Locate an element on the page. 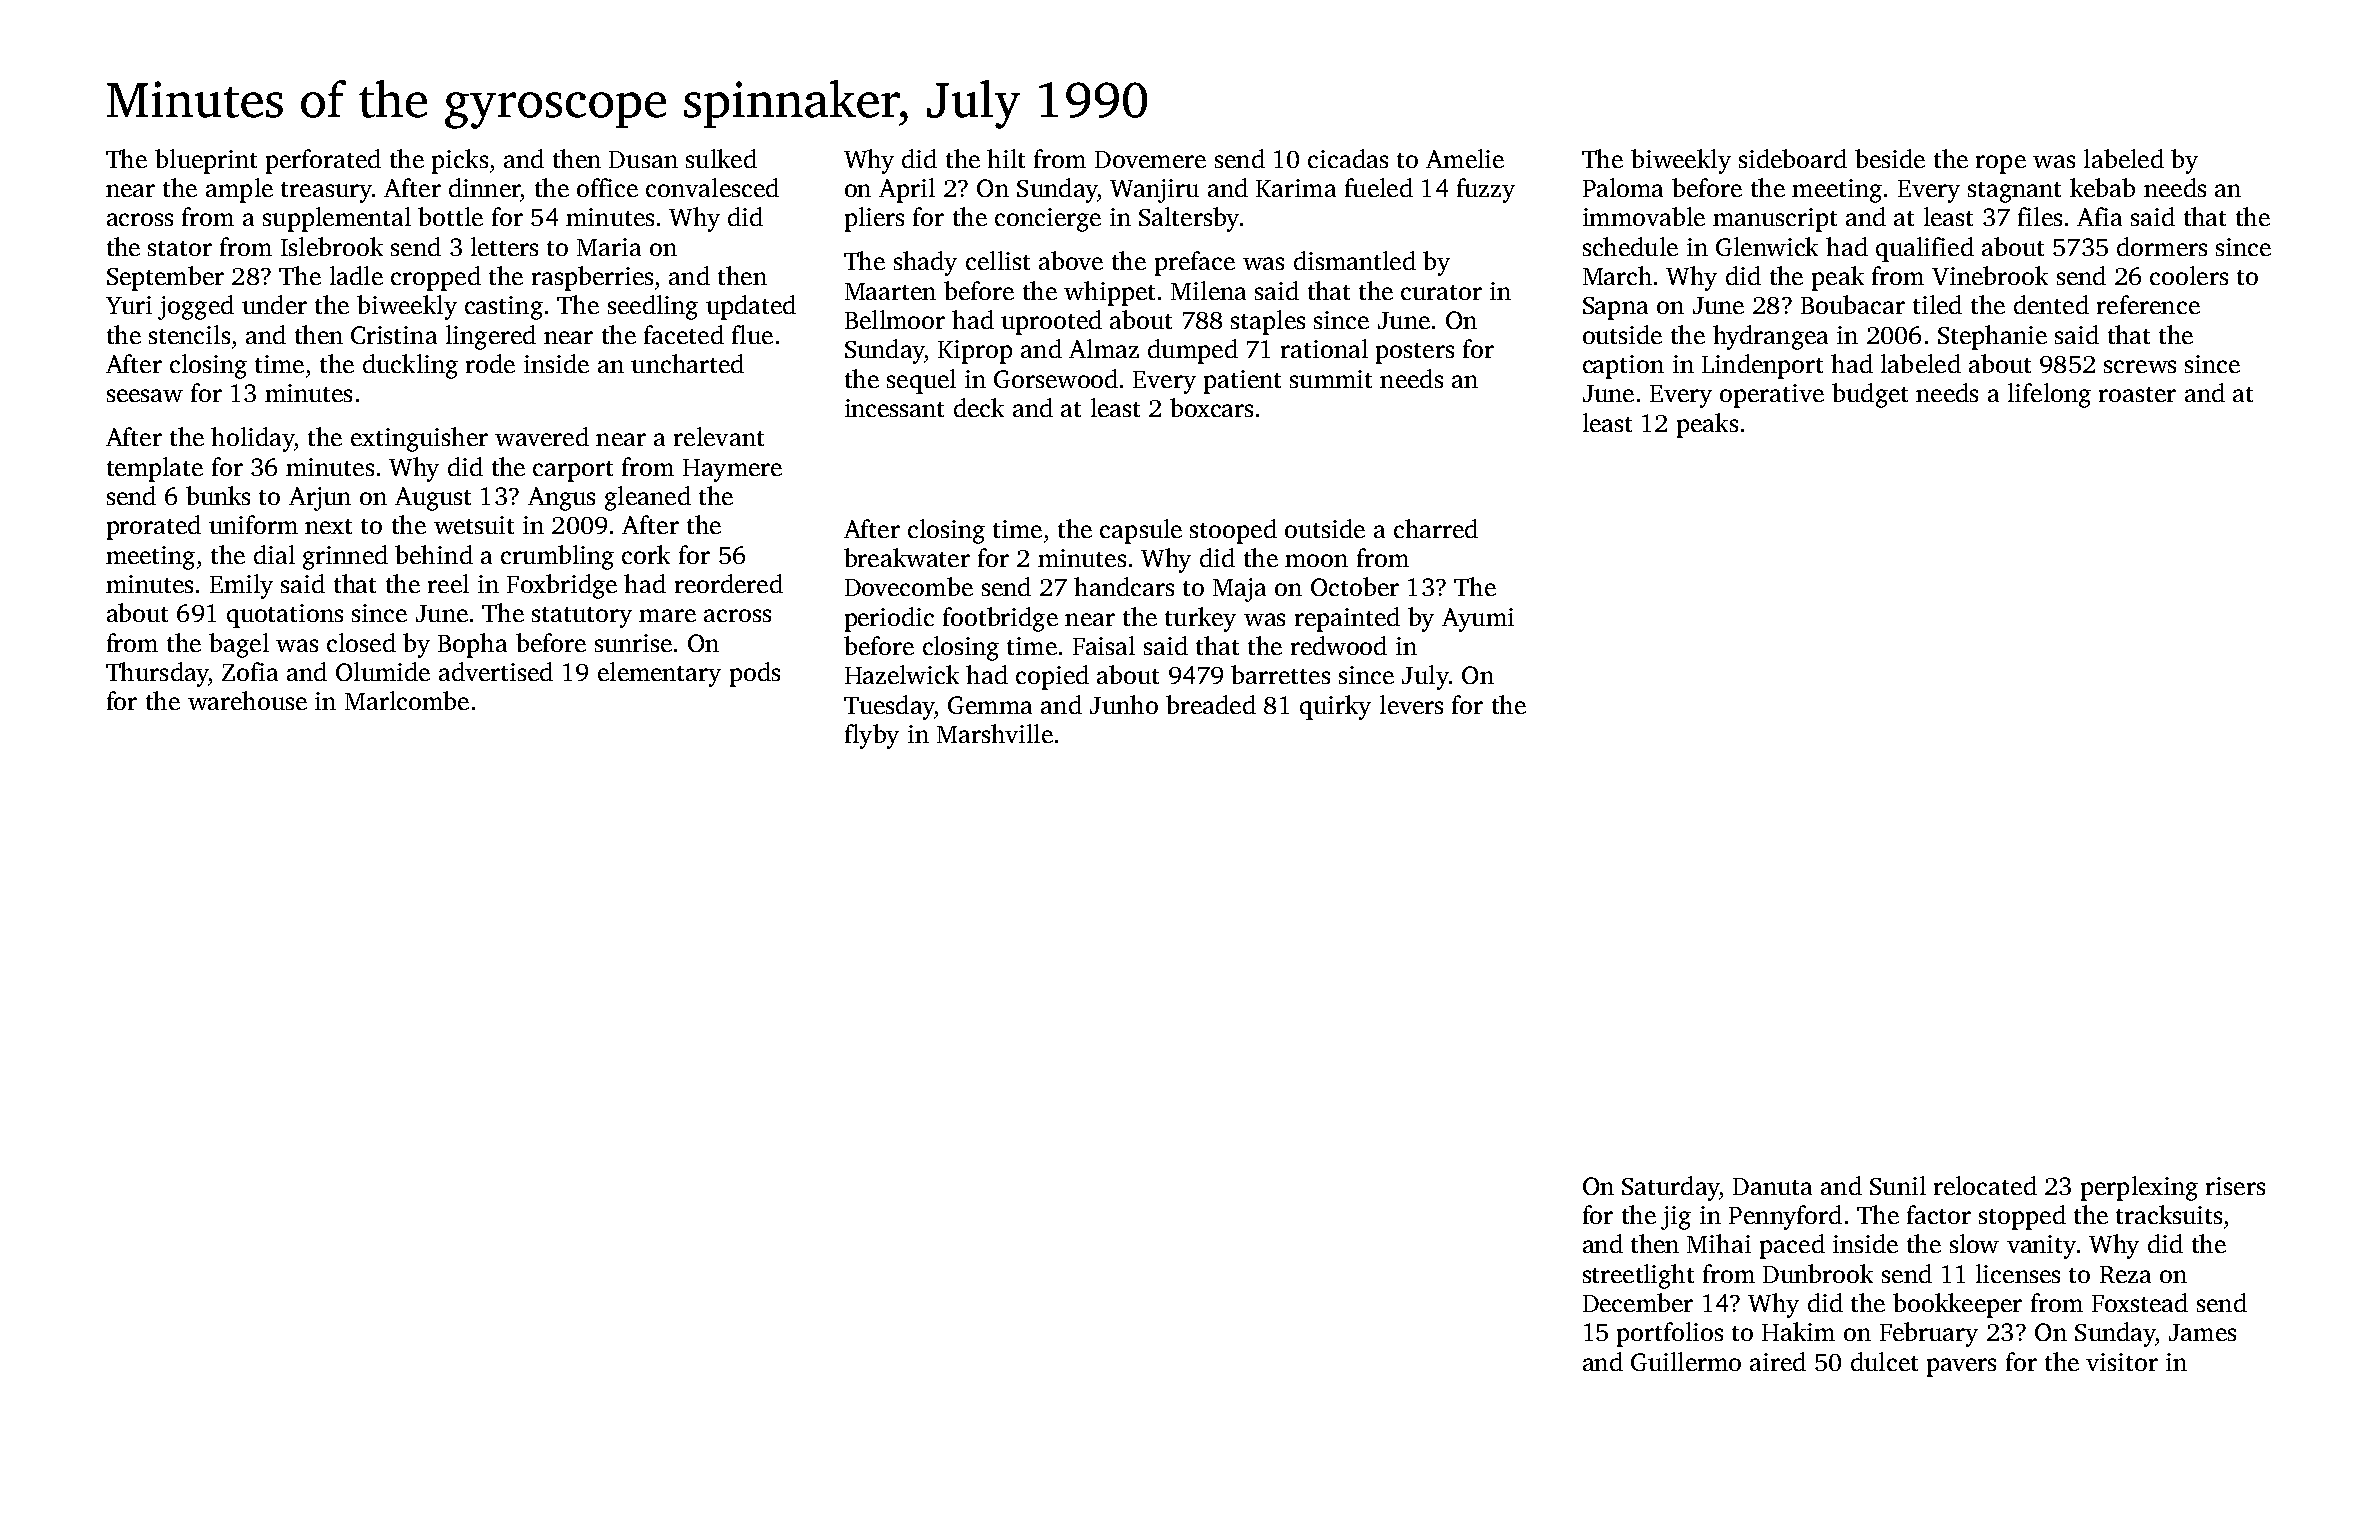 Image resolution: width=2380 pixels, height=1540 pixels. wavered is located at coordinates (542, 436).
